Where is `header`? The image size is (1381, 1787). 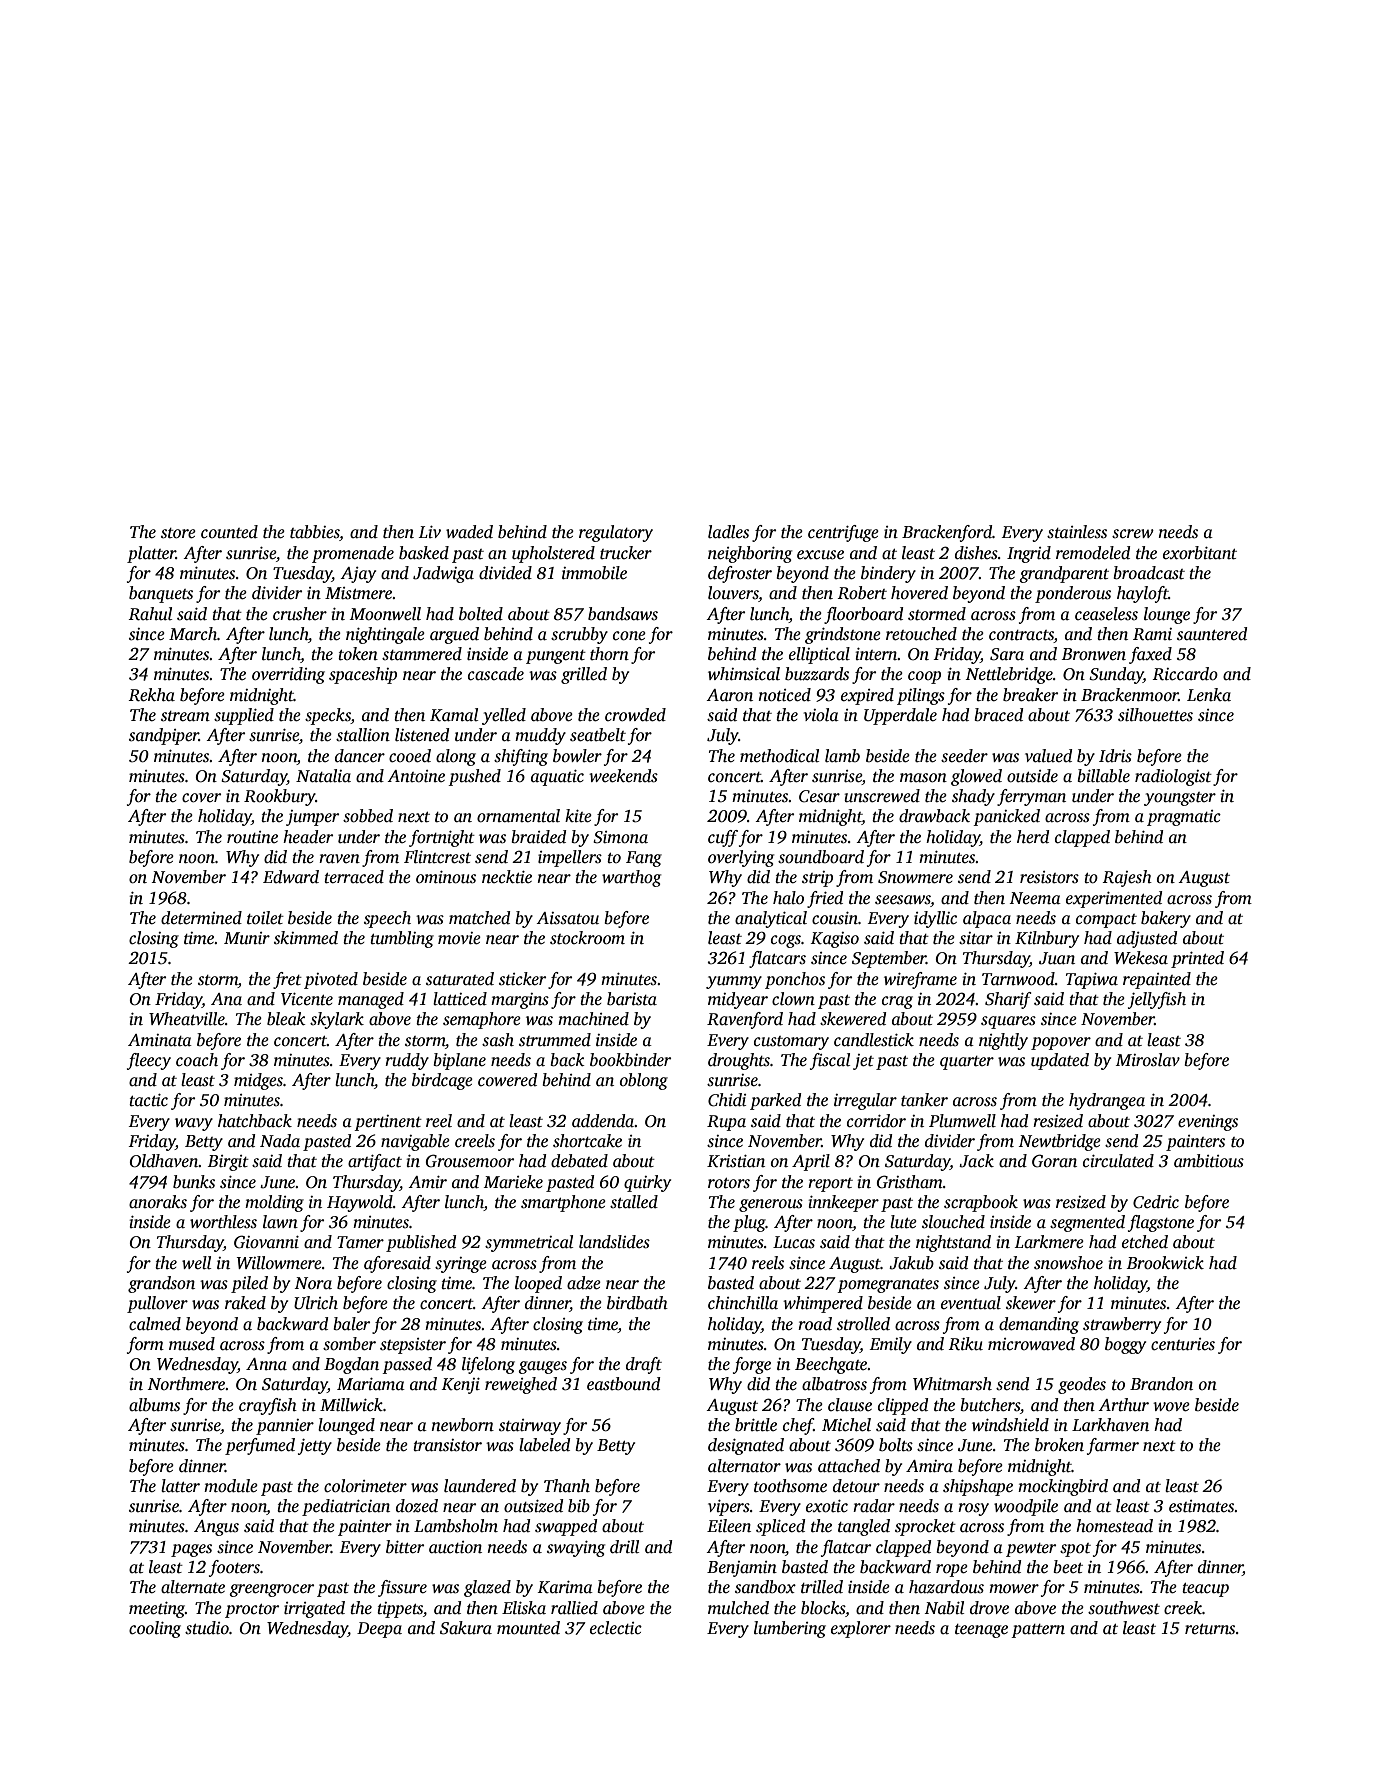
header is located at coordinates (308, 836).
